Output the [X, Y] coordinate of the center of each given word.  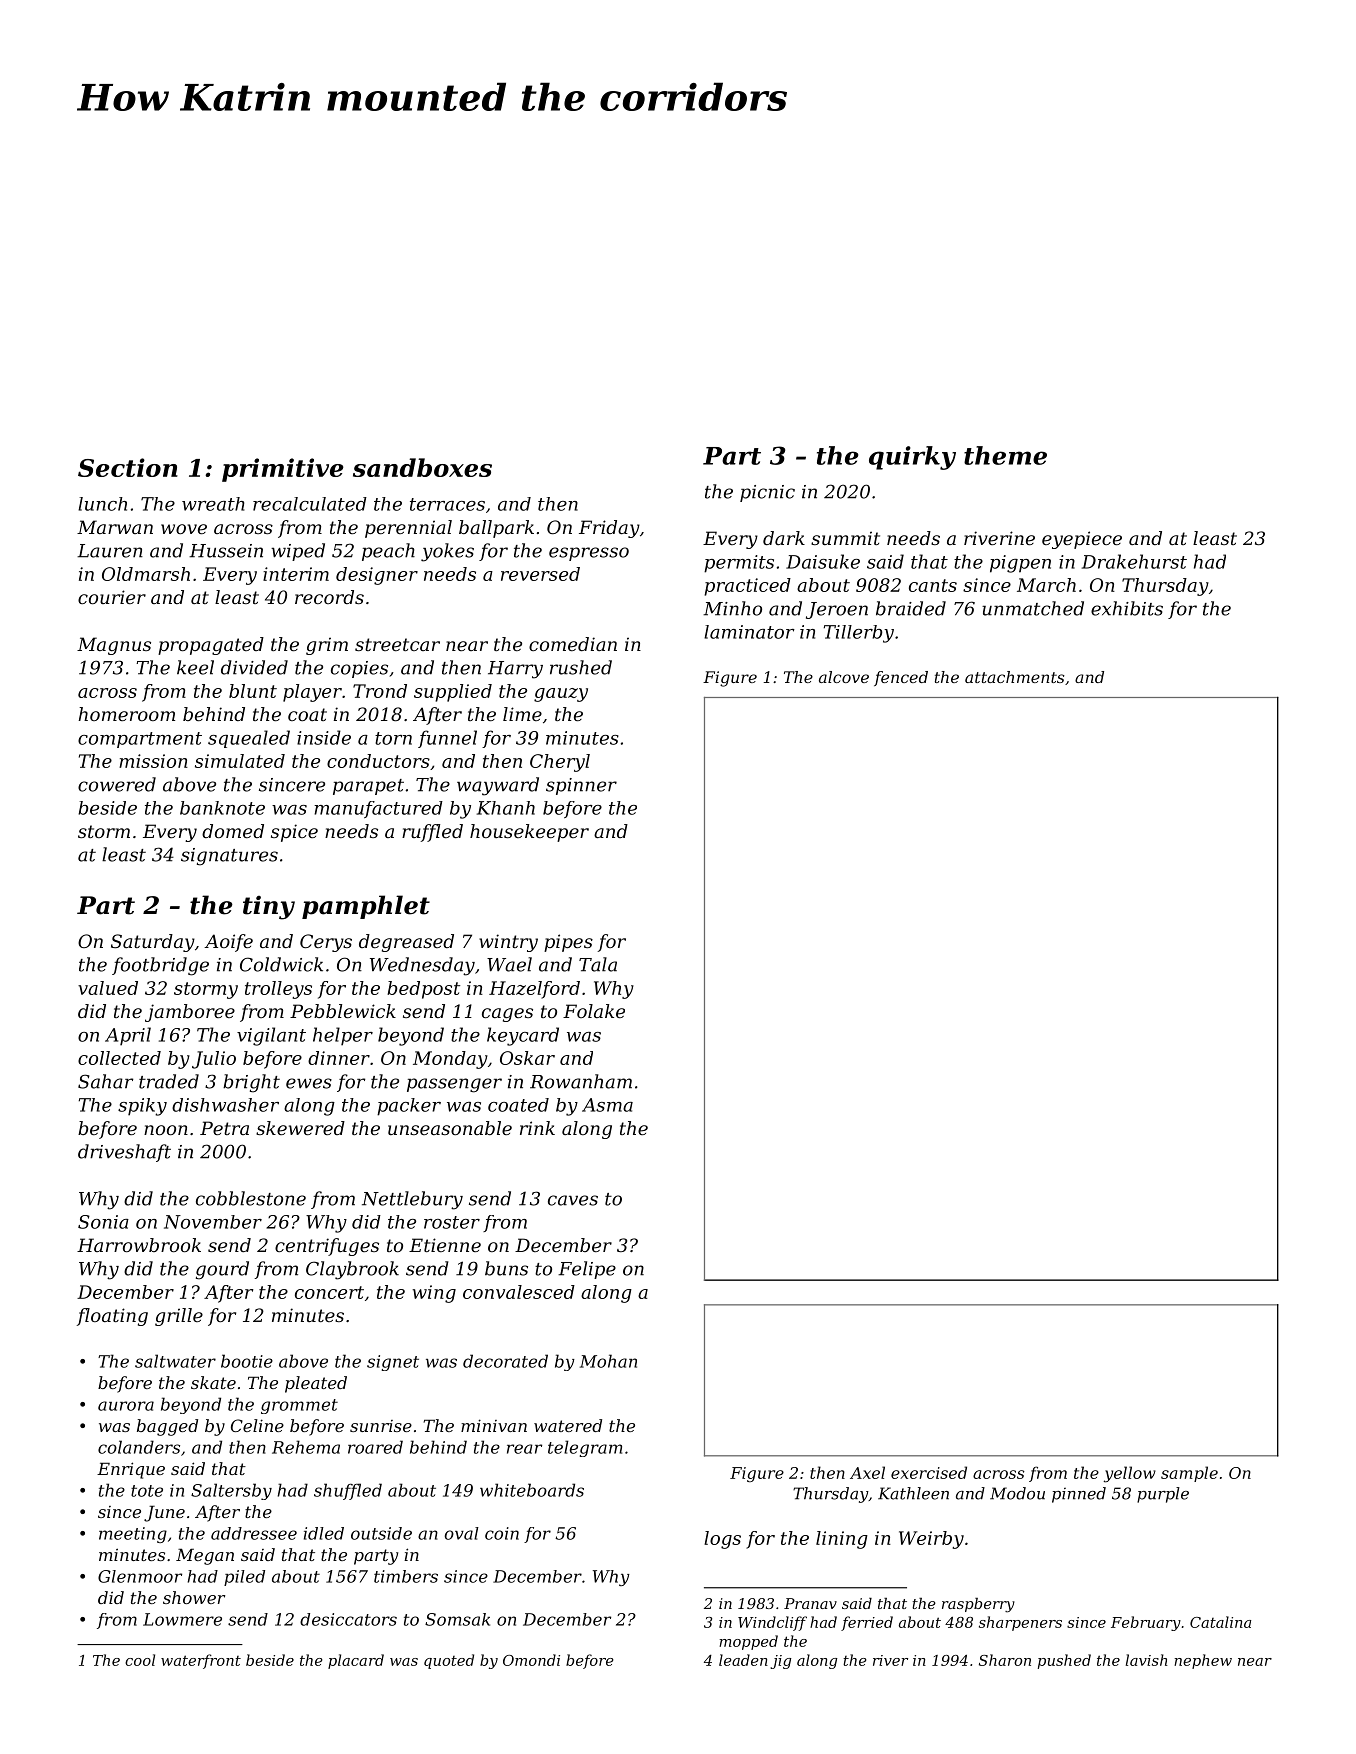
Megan [205, 1556]
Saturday [153, 943]
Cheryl [560, 763]
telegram [585, 1448]
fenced [901, 678]
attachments [1015, 677]
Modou [1017, 1493]
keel [195, 667]
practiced [747, 587]
